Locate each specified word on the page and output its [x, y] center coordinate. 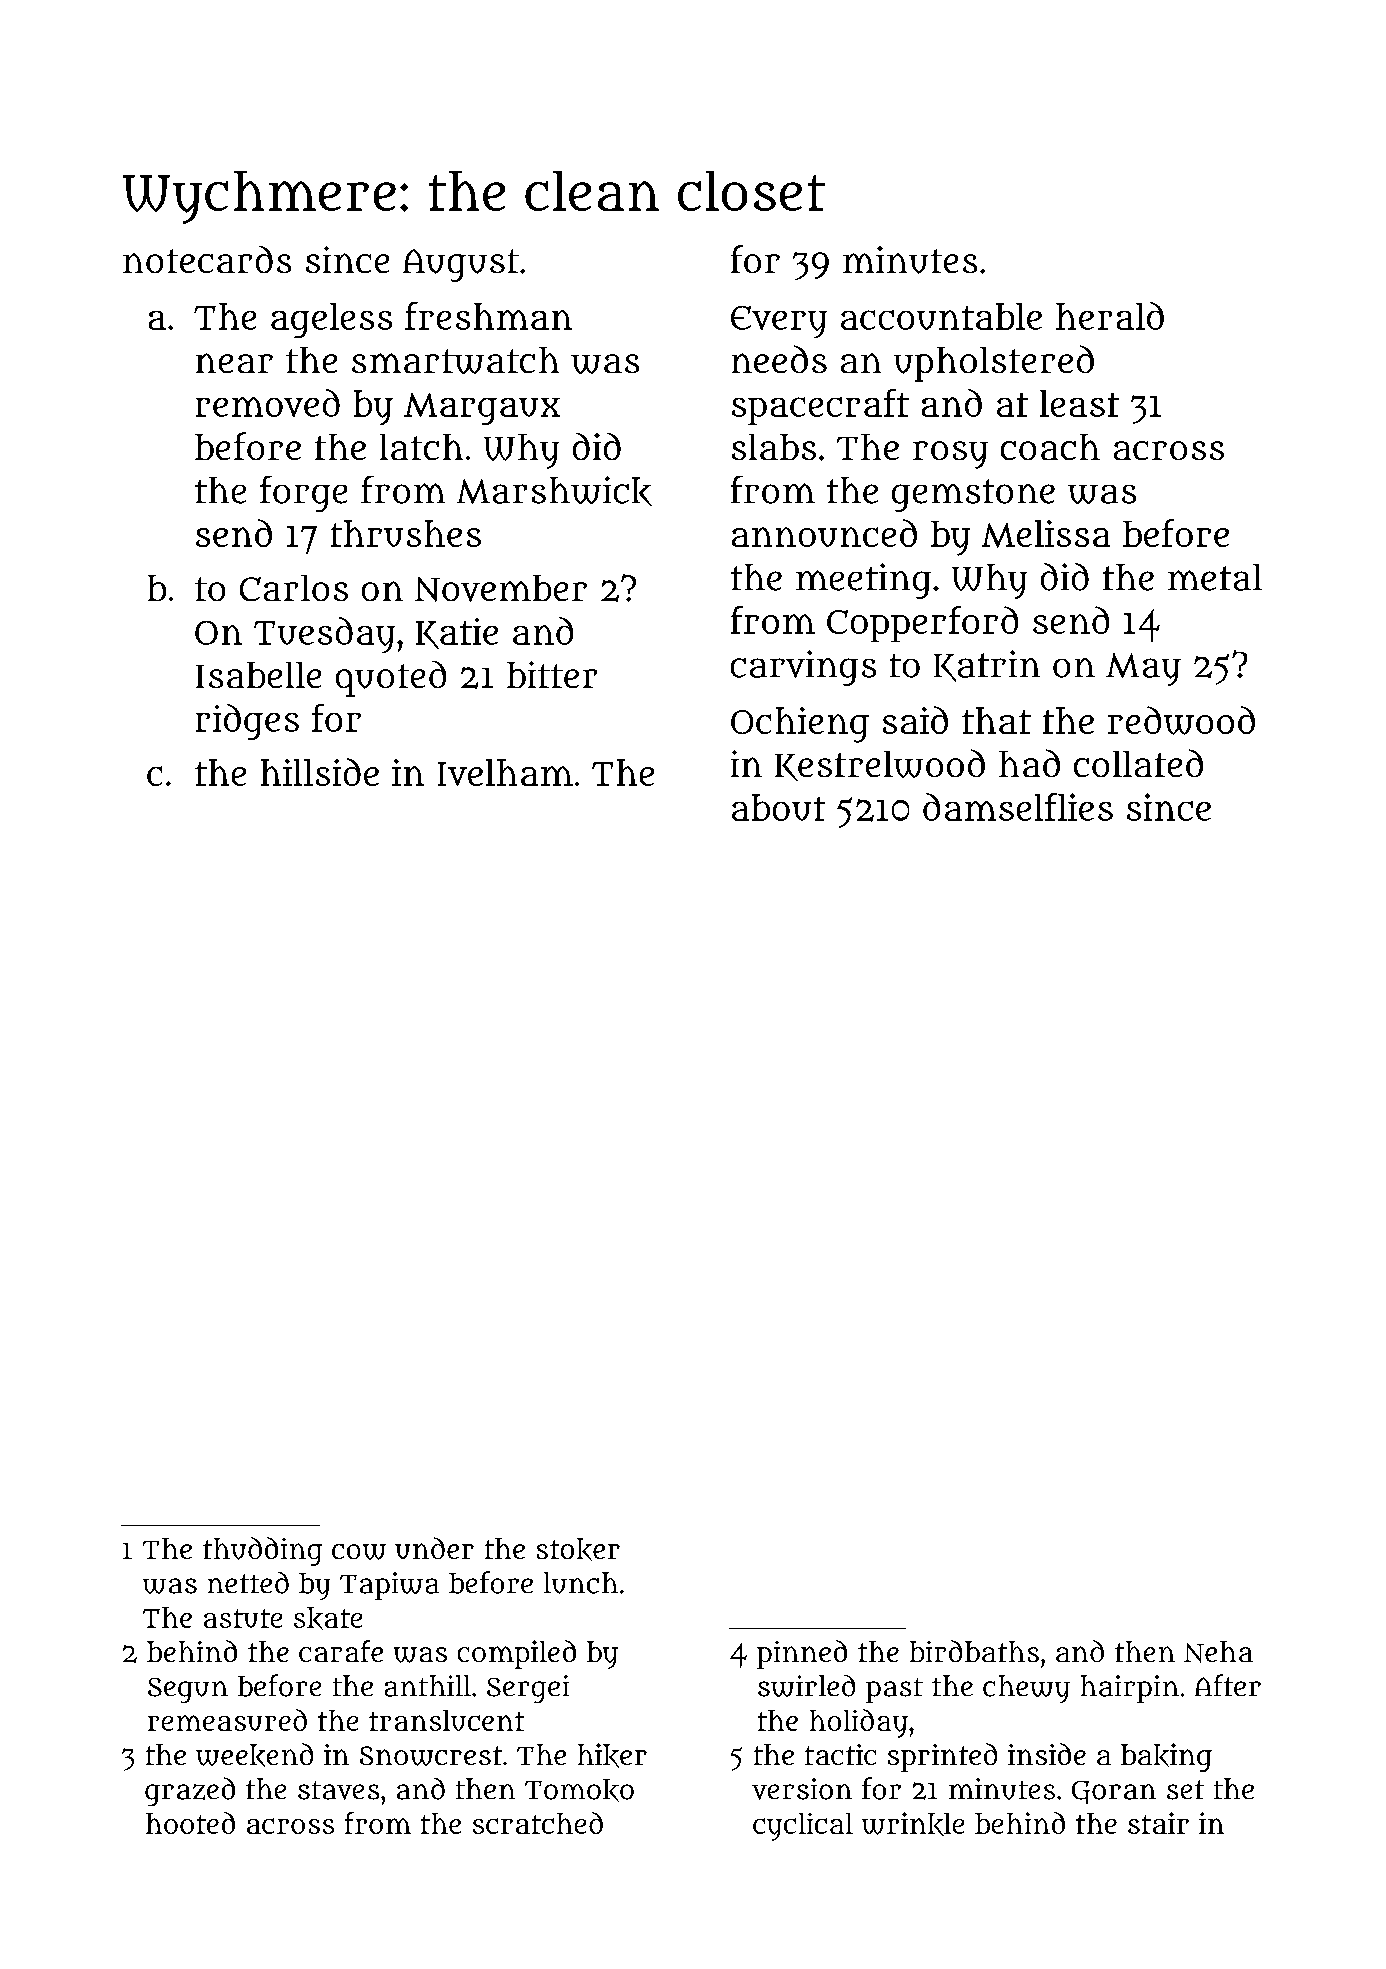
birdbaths [974, 1651]
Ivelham [505, 772]
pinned [802, 1654]
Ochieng [800, 725]
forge [303, 494]
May [1143, 669]
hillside [320, 772]
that [996, 720]
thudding [262, 1551]
